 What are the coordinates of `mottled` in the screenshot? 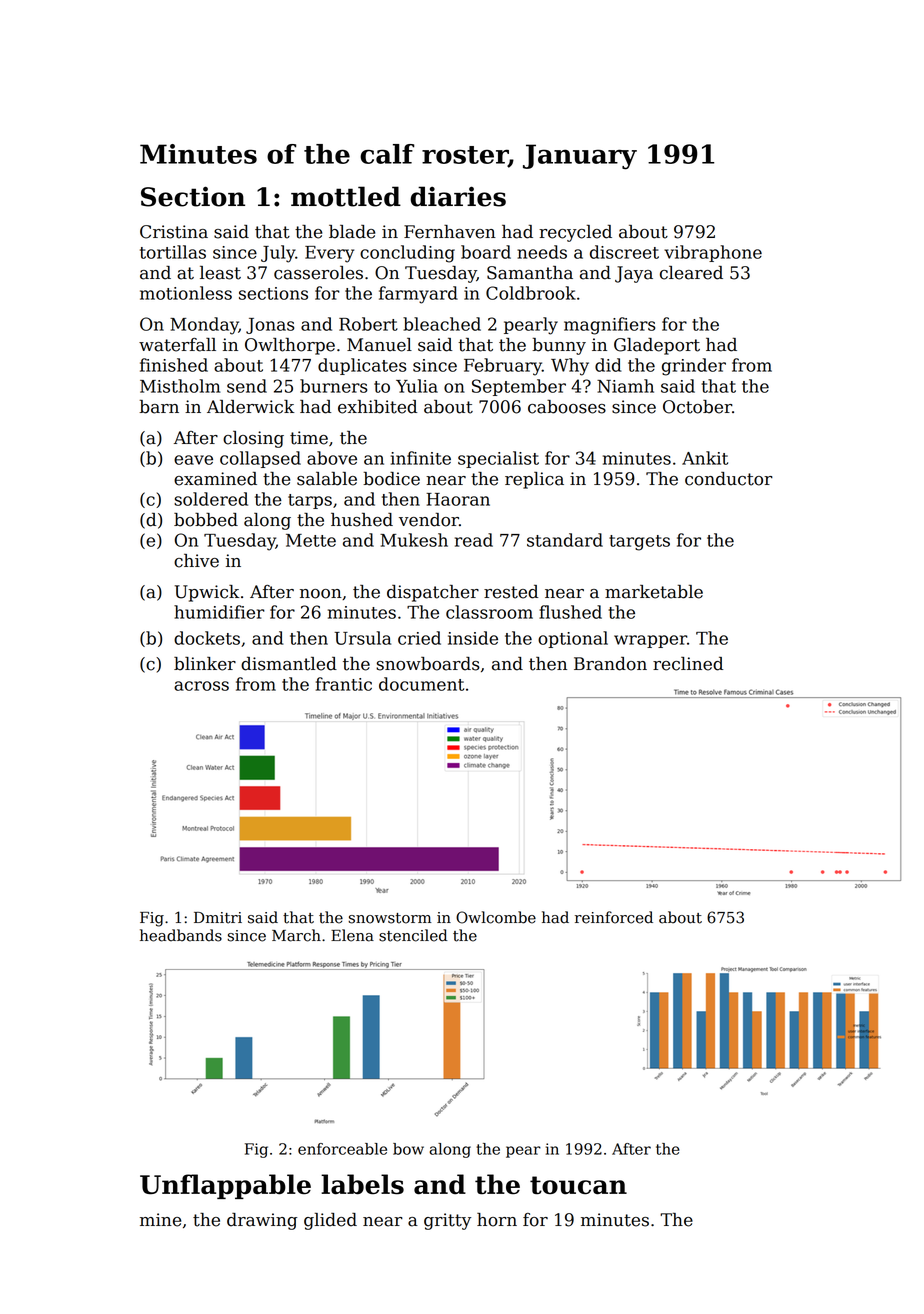 It's located at (346, 196).
